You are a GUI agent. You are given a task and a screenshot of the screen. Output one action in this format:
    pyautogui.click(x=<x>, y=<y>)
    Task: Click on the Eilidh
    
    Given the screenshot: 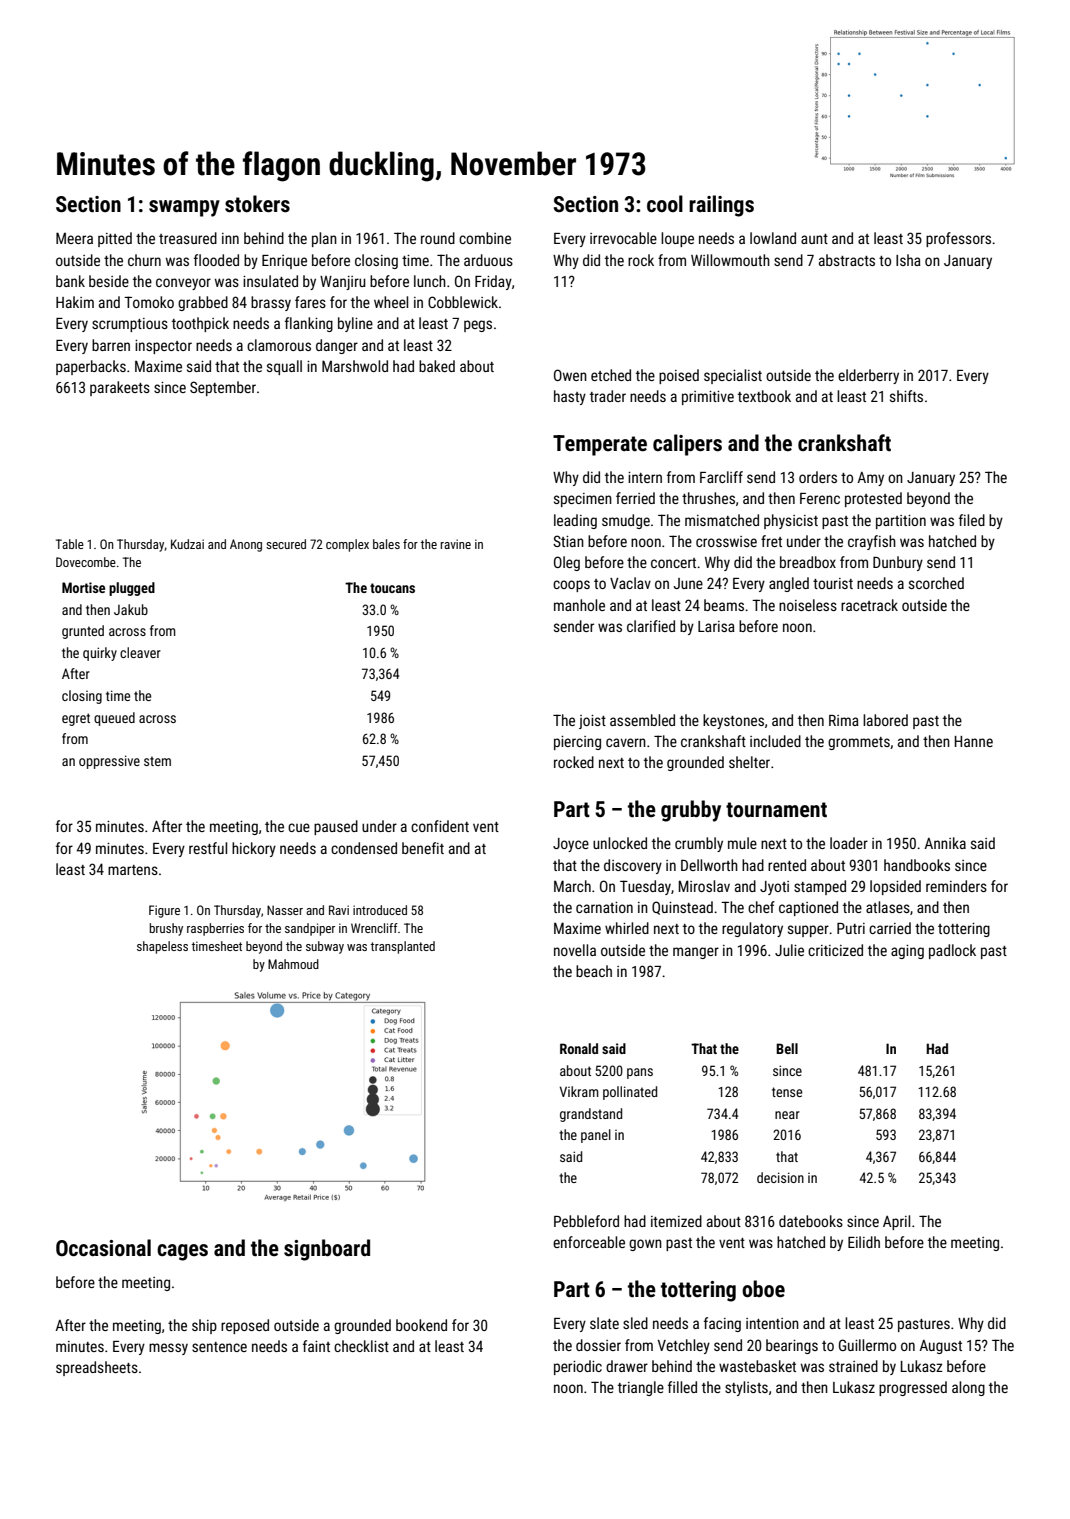 What is the action you would take?
    pyautogui.click(x=864, y=1242)
